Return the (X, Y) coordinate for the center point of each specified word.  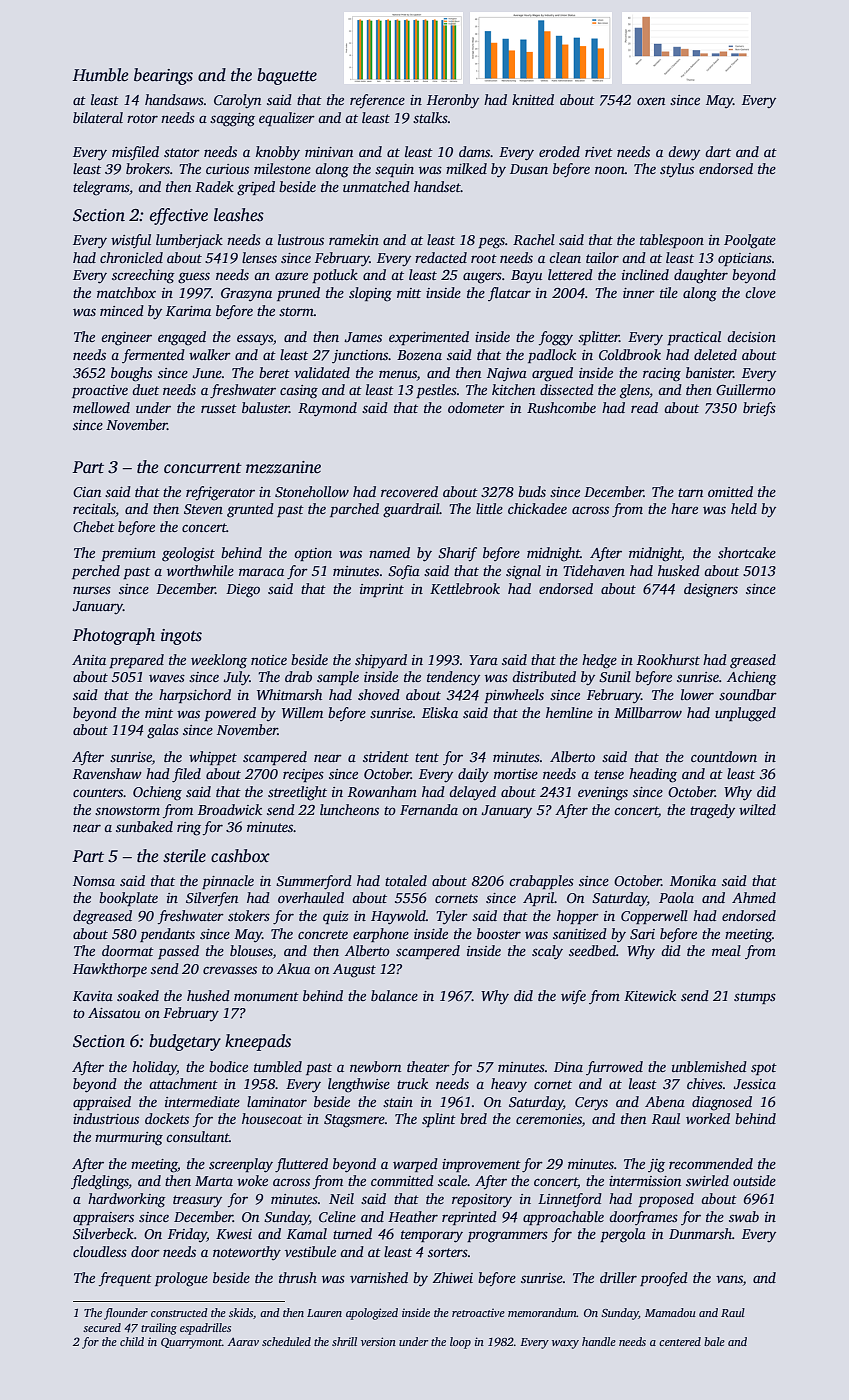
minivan (329, 152)
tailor (602, 257)
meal (726, 950)
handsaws (174, 99)
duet (145, 389)
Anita (89, 660)
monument (266, 996)
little (489, 508)
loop (460, 1343)
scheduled (286, 1341)
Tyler (452, 917)
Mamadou (670, 1312)
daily (473, 775)
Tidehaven (594, 570)
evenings (603, 794)
